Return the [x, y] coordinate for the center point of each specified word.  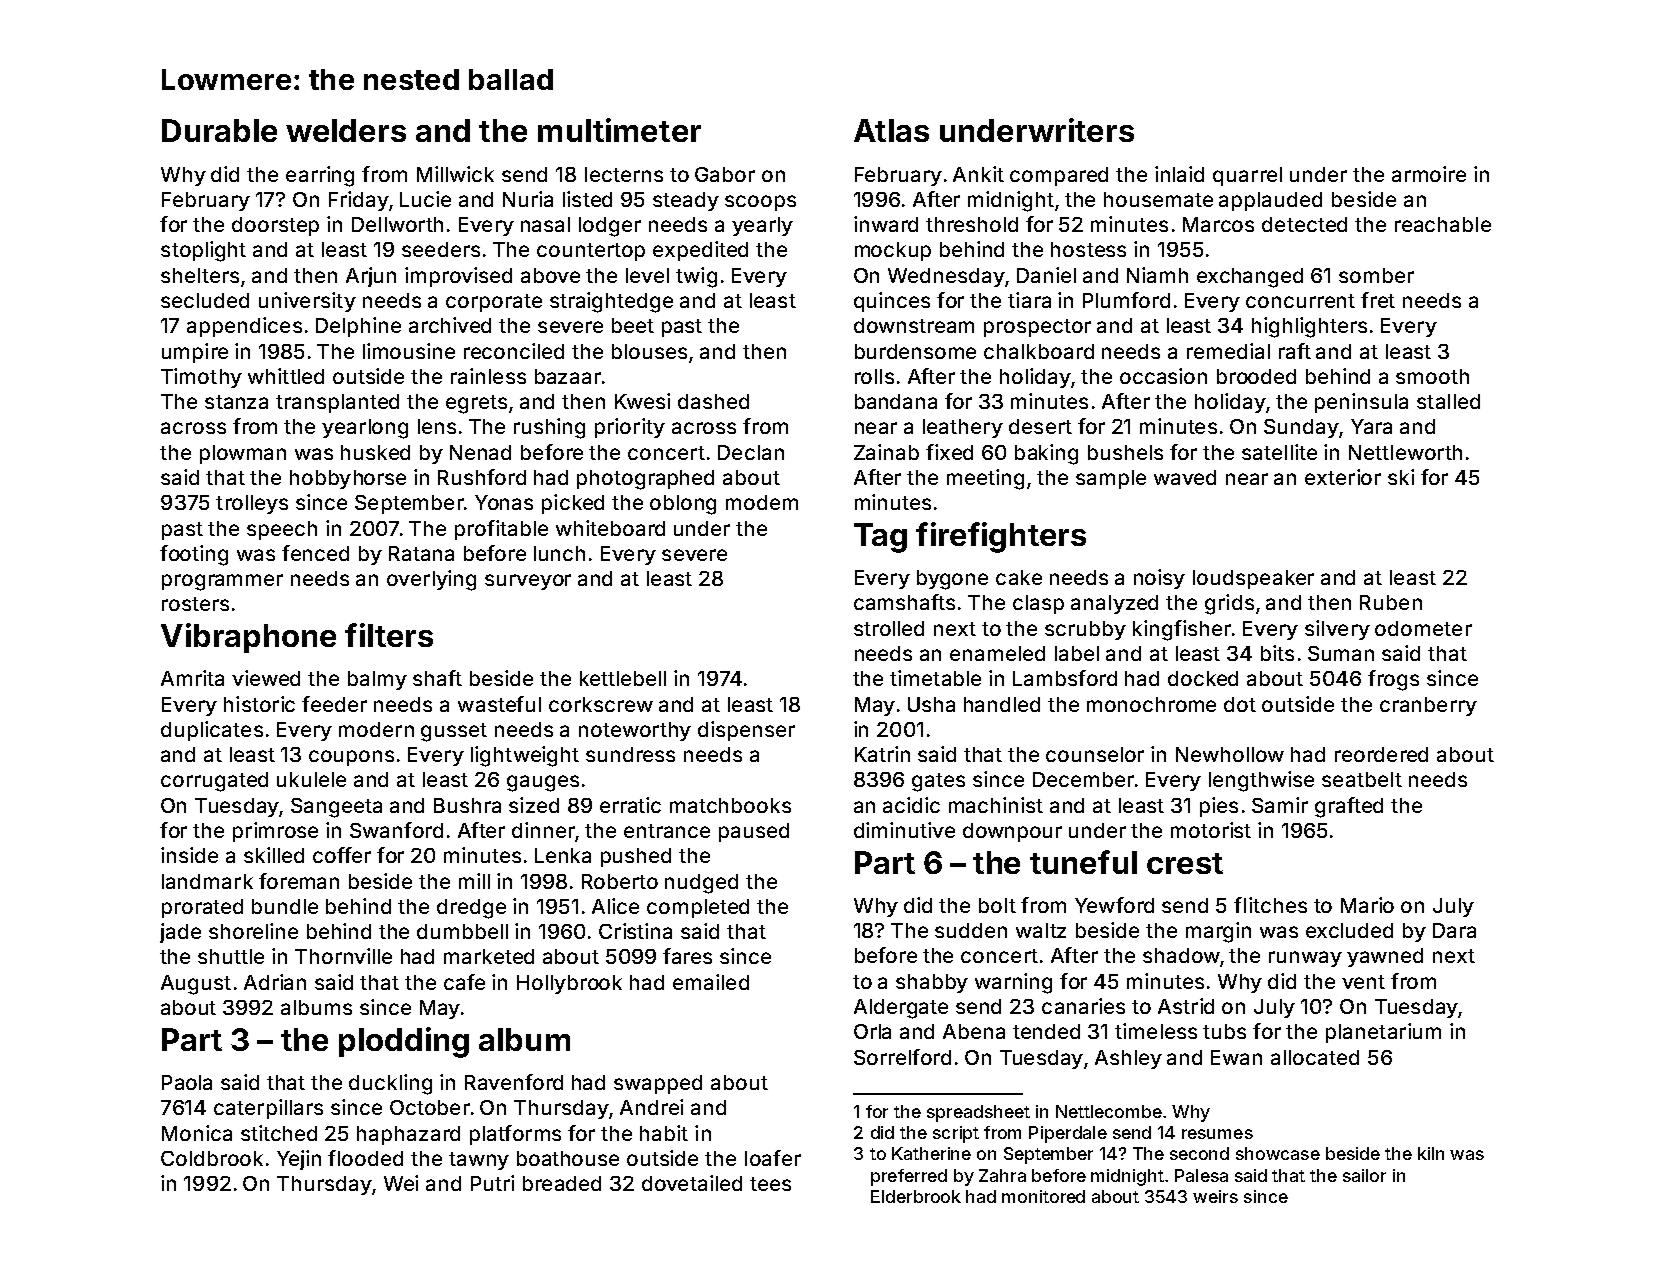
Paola [187, 1082]
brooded [1256, 376]
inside [189, 855]
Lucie [425, 199]
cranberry [1428, 706]
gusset [454, 732]
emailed [711, 982]
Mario [1367, 905]
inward [886, 224]
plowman [243, 454]
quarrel [1247, 176]
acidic [911, 805]
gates [938, 782]
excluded [1349, 930]
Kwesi [642, 401]
